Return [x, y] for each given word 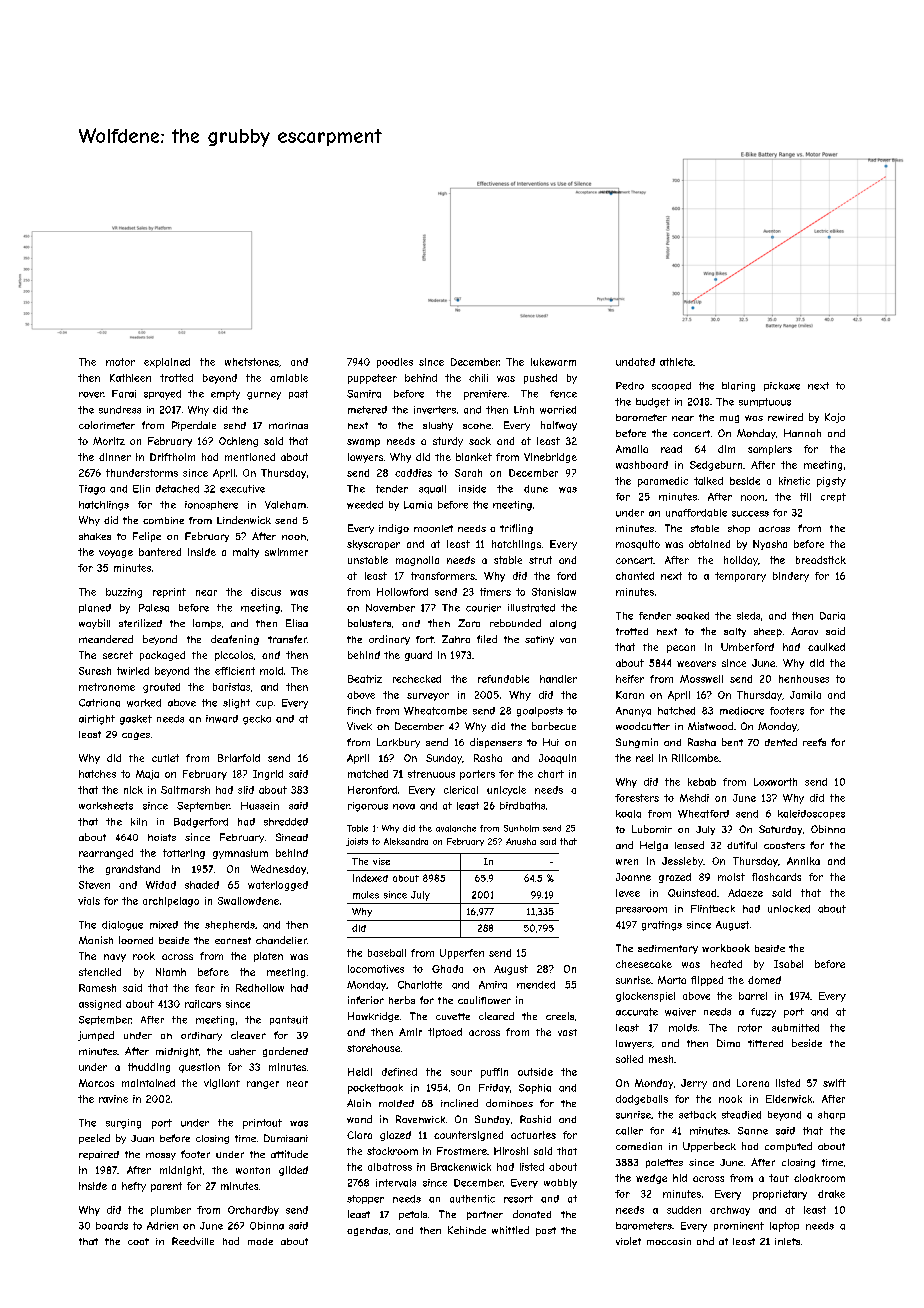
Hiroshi [511, 1151]
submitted [795, 1028]
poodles [395, 363]
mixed [164, 925]
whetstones [252, 362]
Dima [728, 1043]
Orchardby [253, 1211]
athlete [676, 362]
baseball [387, 953]
